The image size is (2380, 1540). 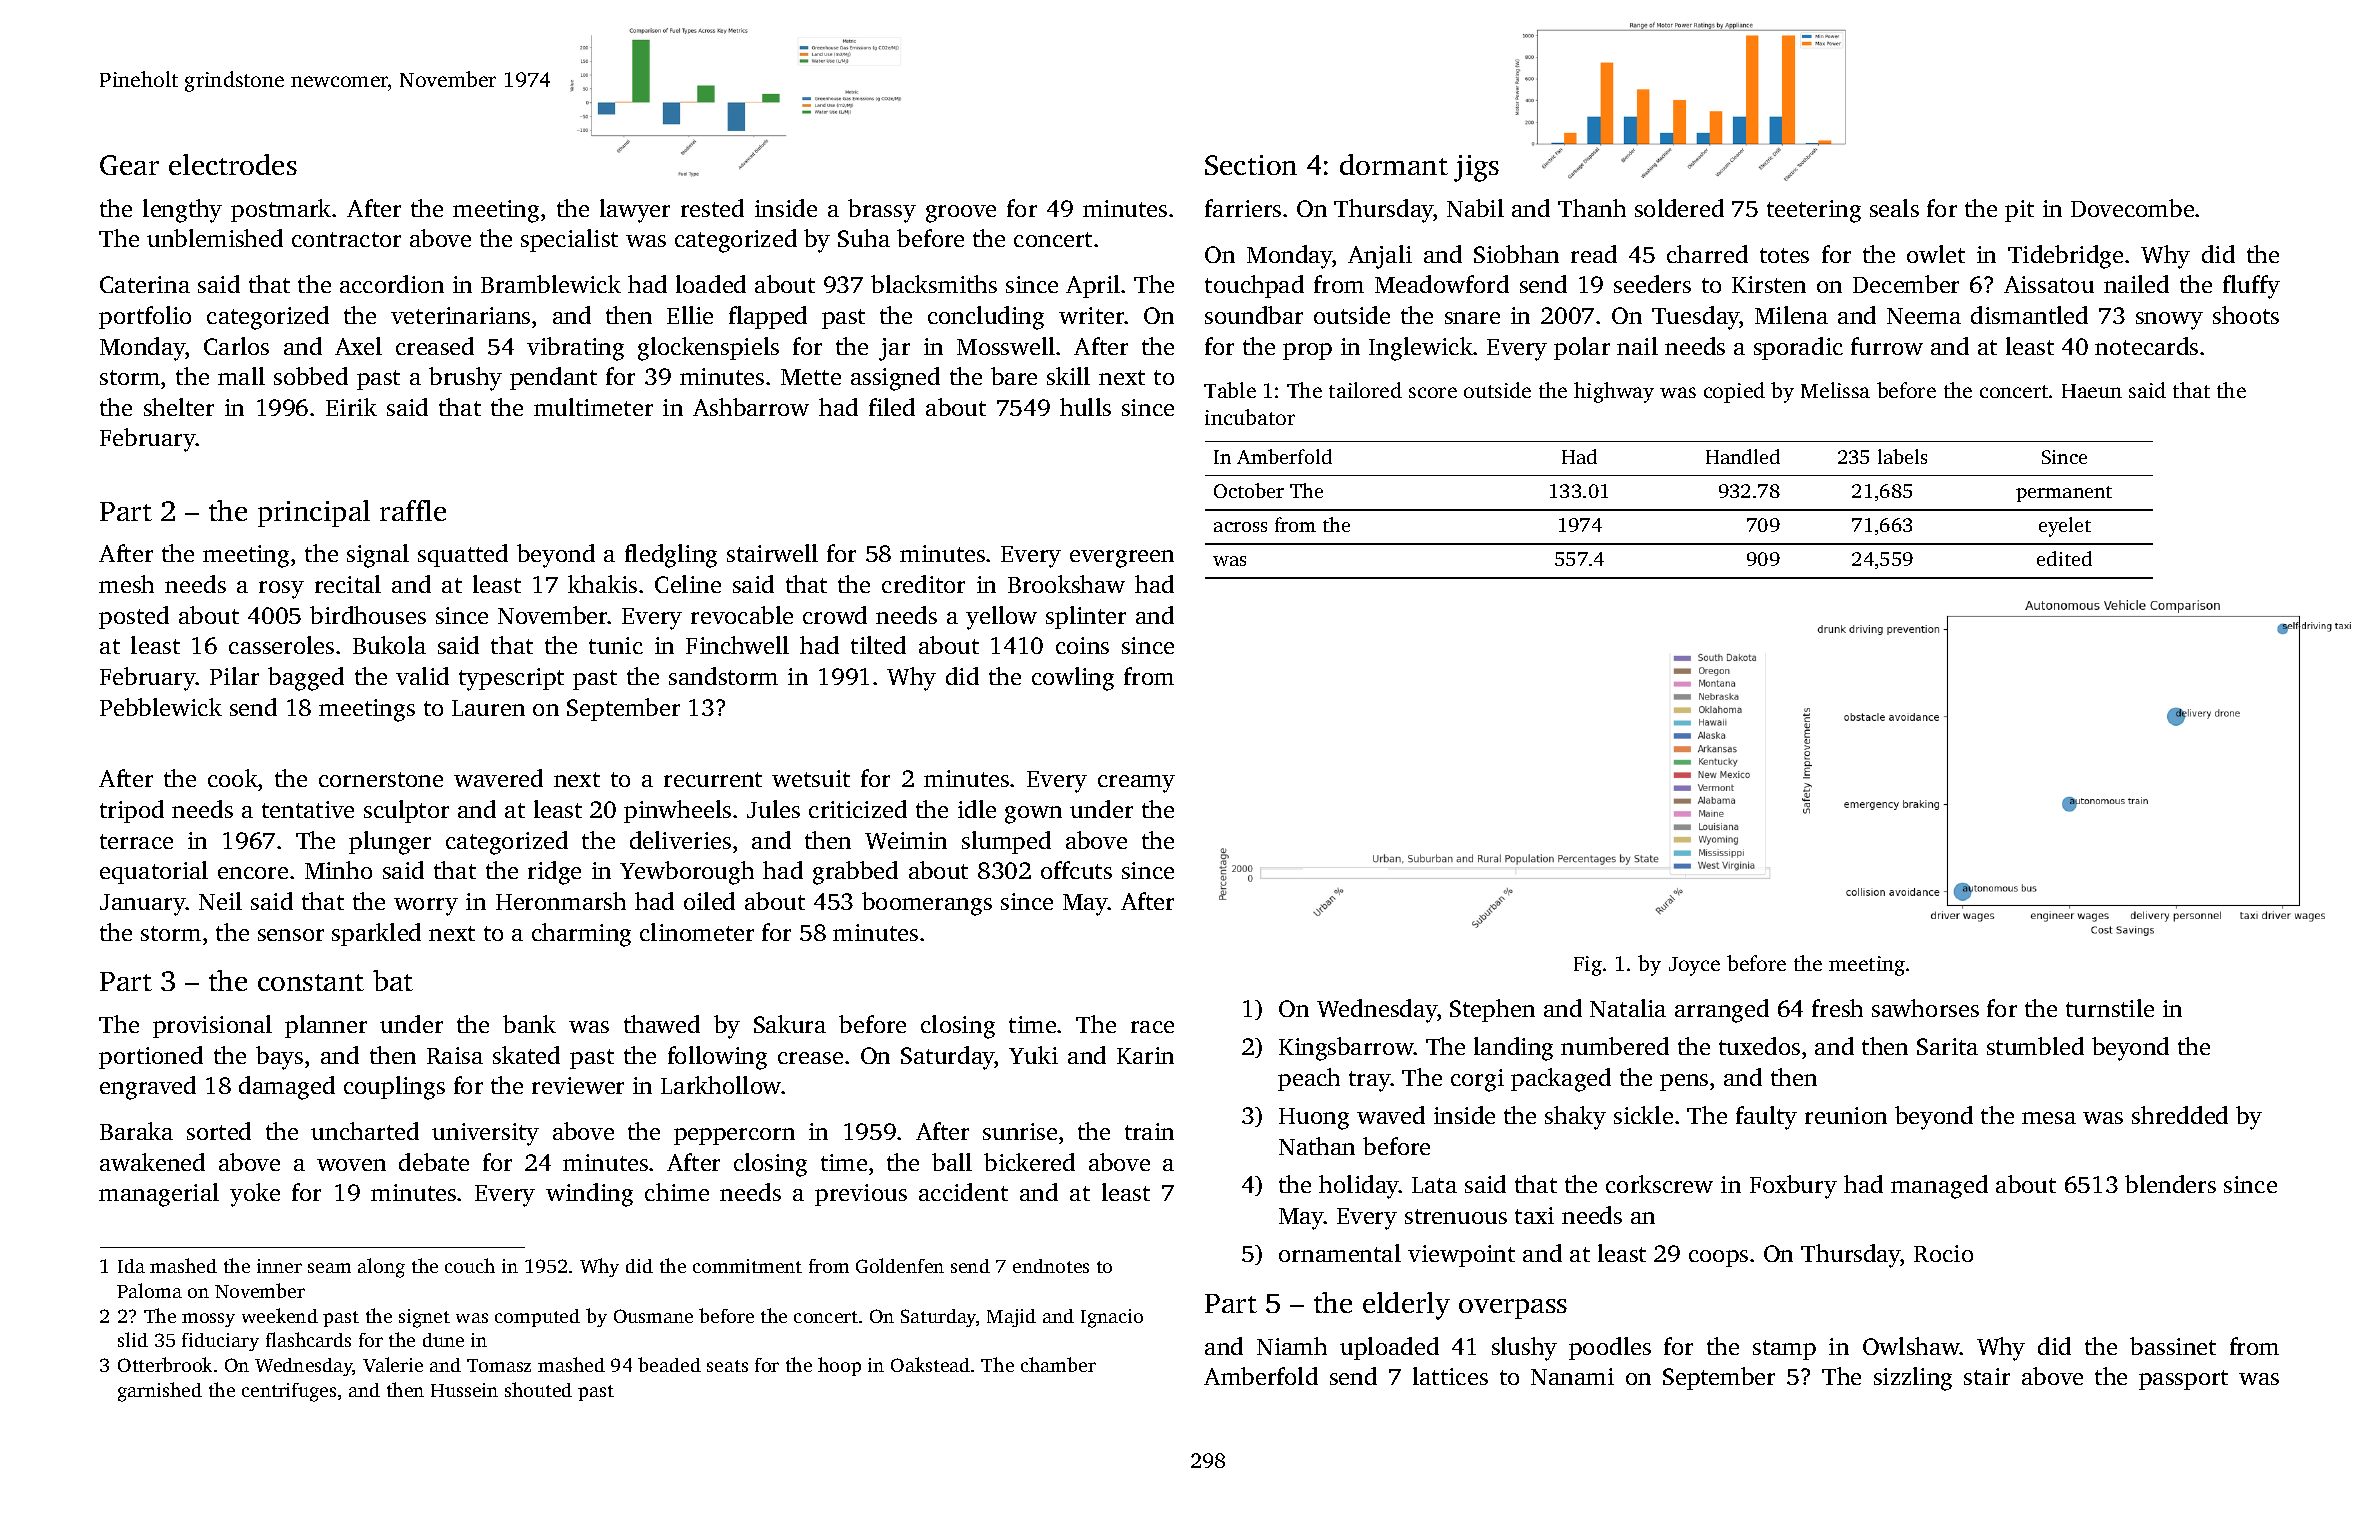 What do you see at coordinates (930, 1364) in the image?
I see `Oakstead` at bounding box center [930, 1364].
